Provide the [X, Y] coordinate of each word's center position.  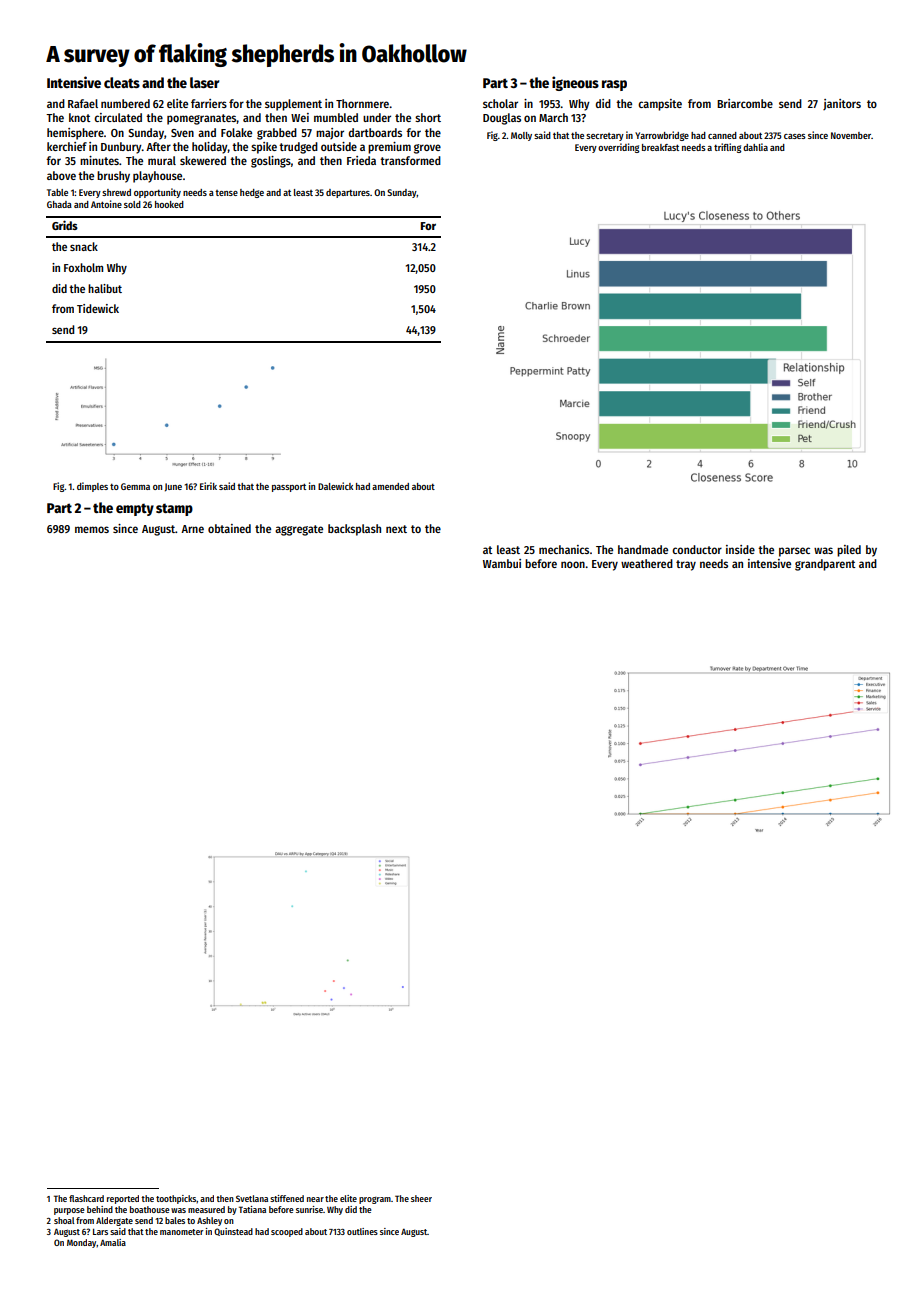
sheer [421, 1198]
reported [123, 1199]
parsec [794, 552]
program [375, 1200]
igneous [575, 83]
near [315, 1199]
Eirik [208, 486]
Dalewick [335, 486]
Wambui [502, 563]
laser [204, 82]
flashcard [86, 1198]
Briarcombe [745, 103]
